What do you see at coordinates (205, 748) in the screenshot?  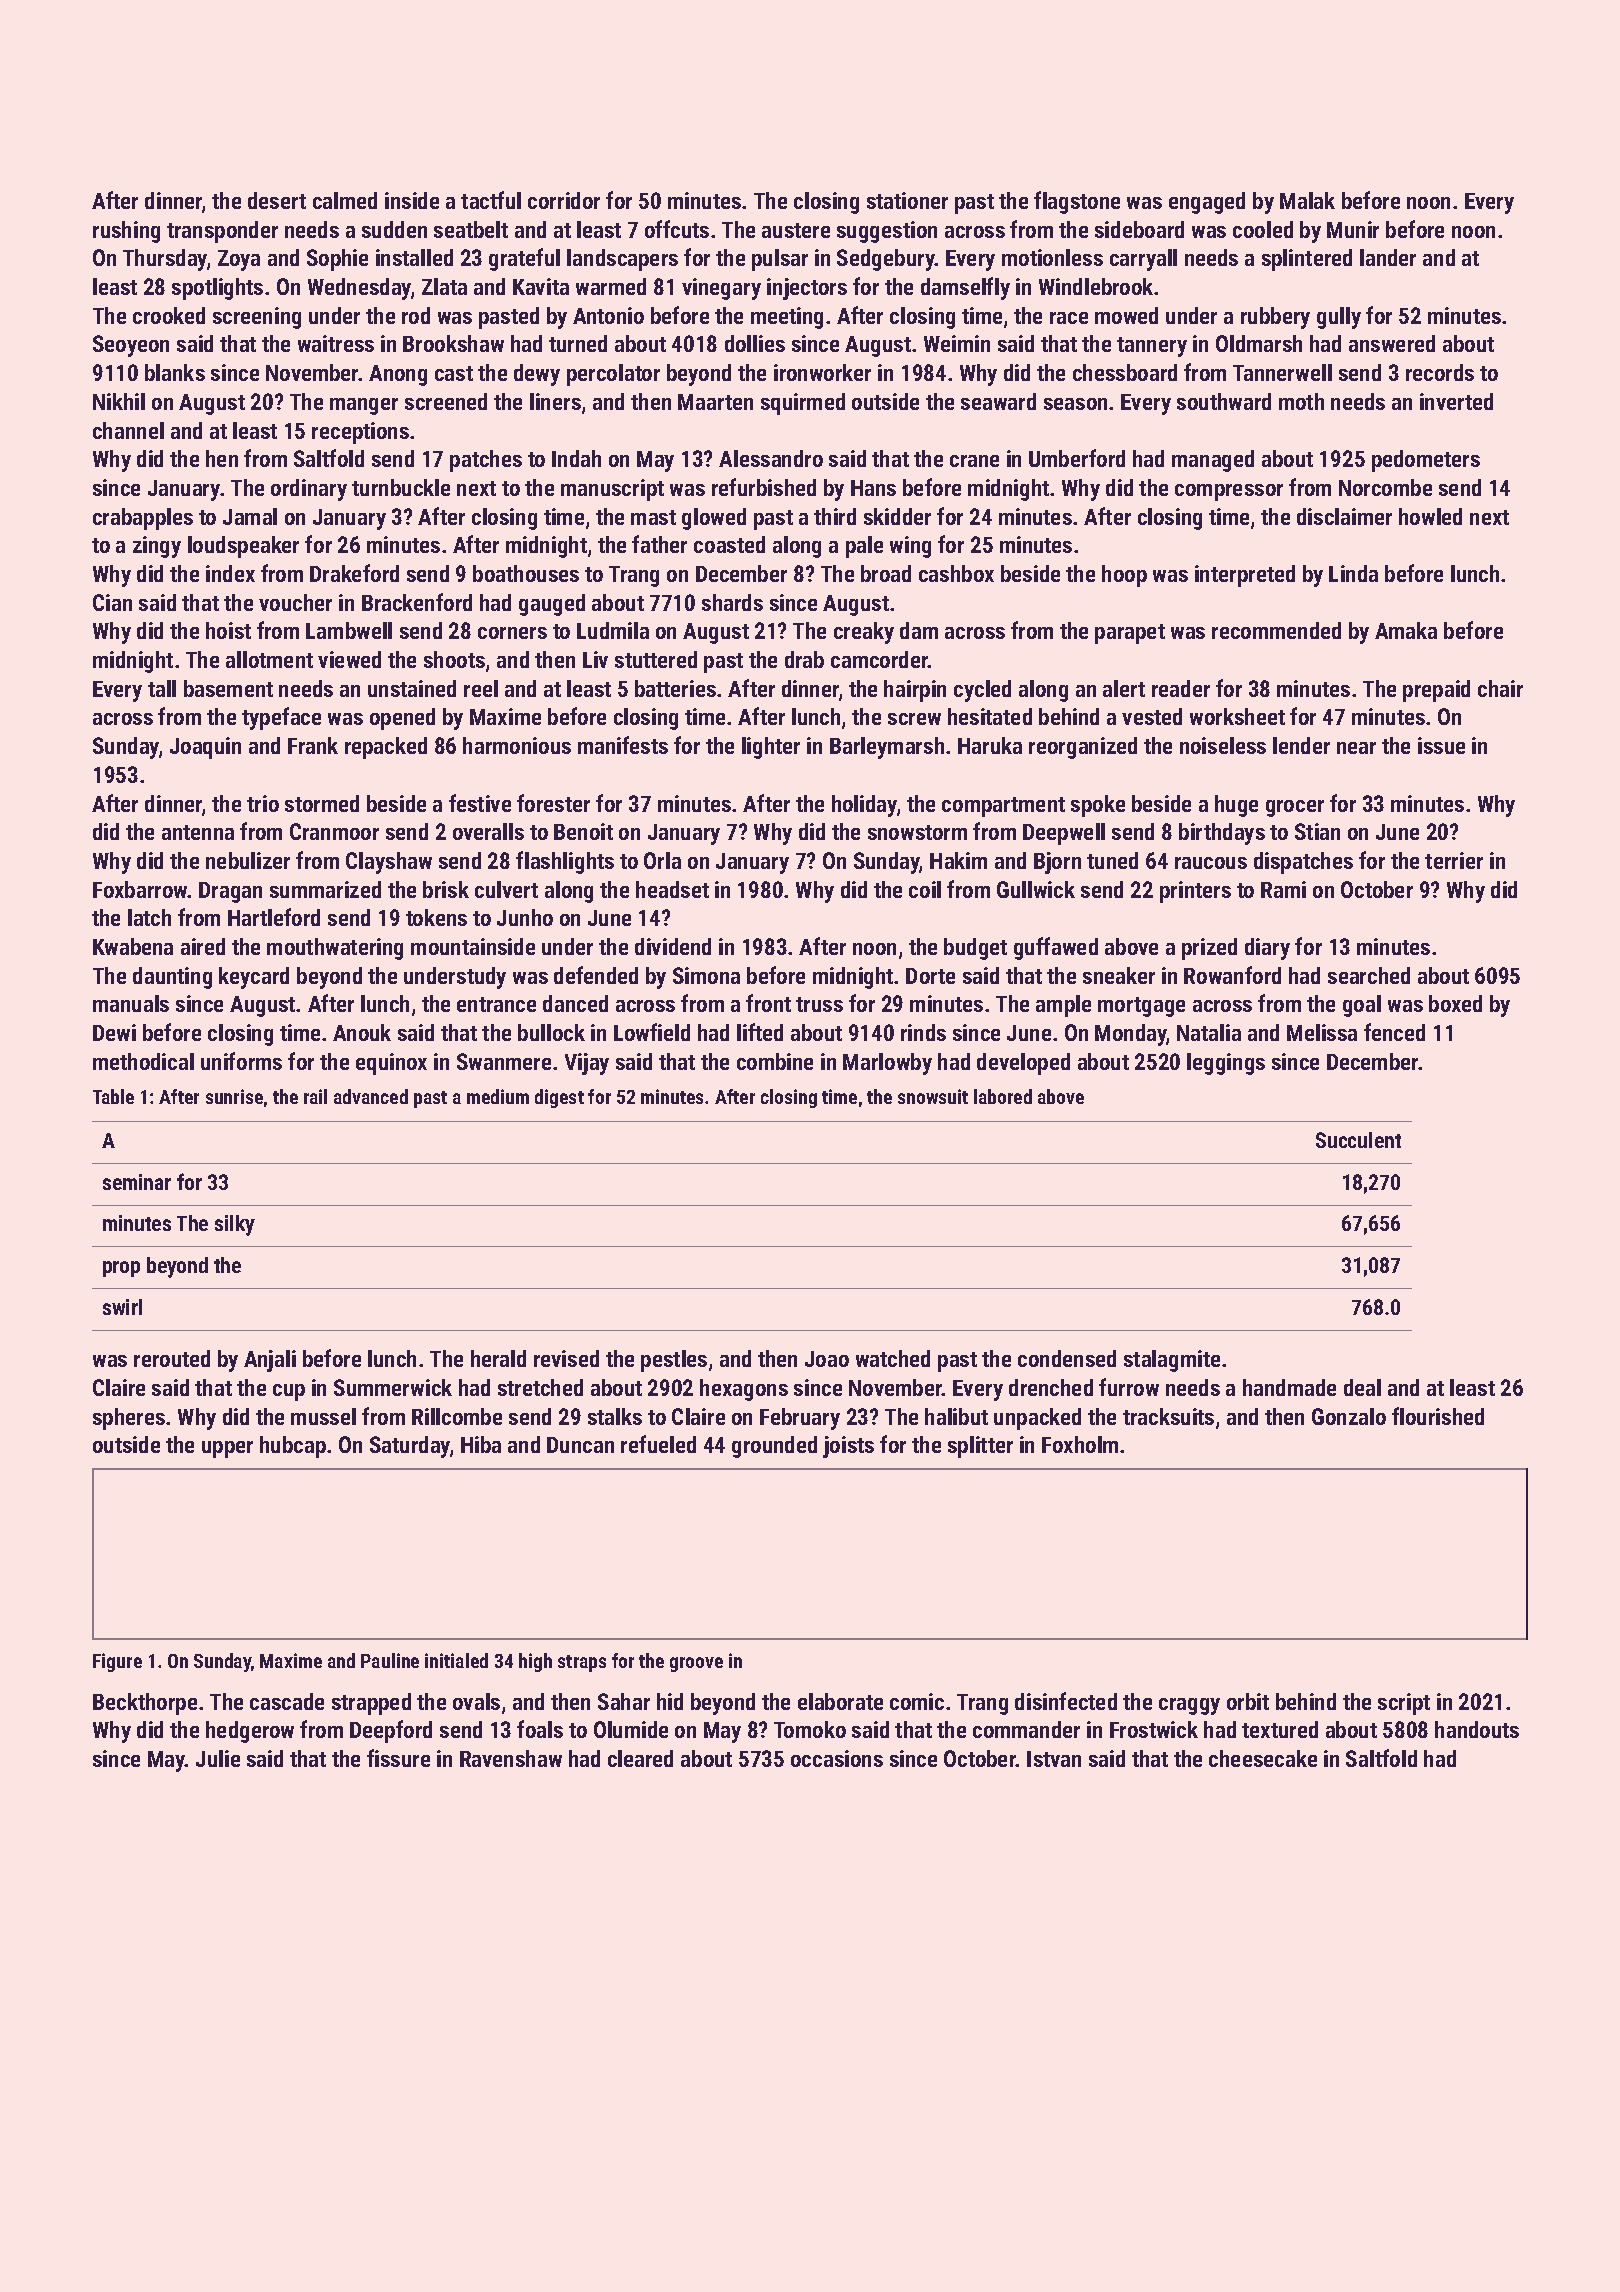 I see `Joaquin` at bounding box center [205, 748].
